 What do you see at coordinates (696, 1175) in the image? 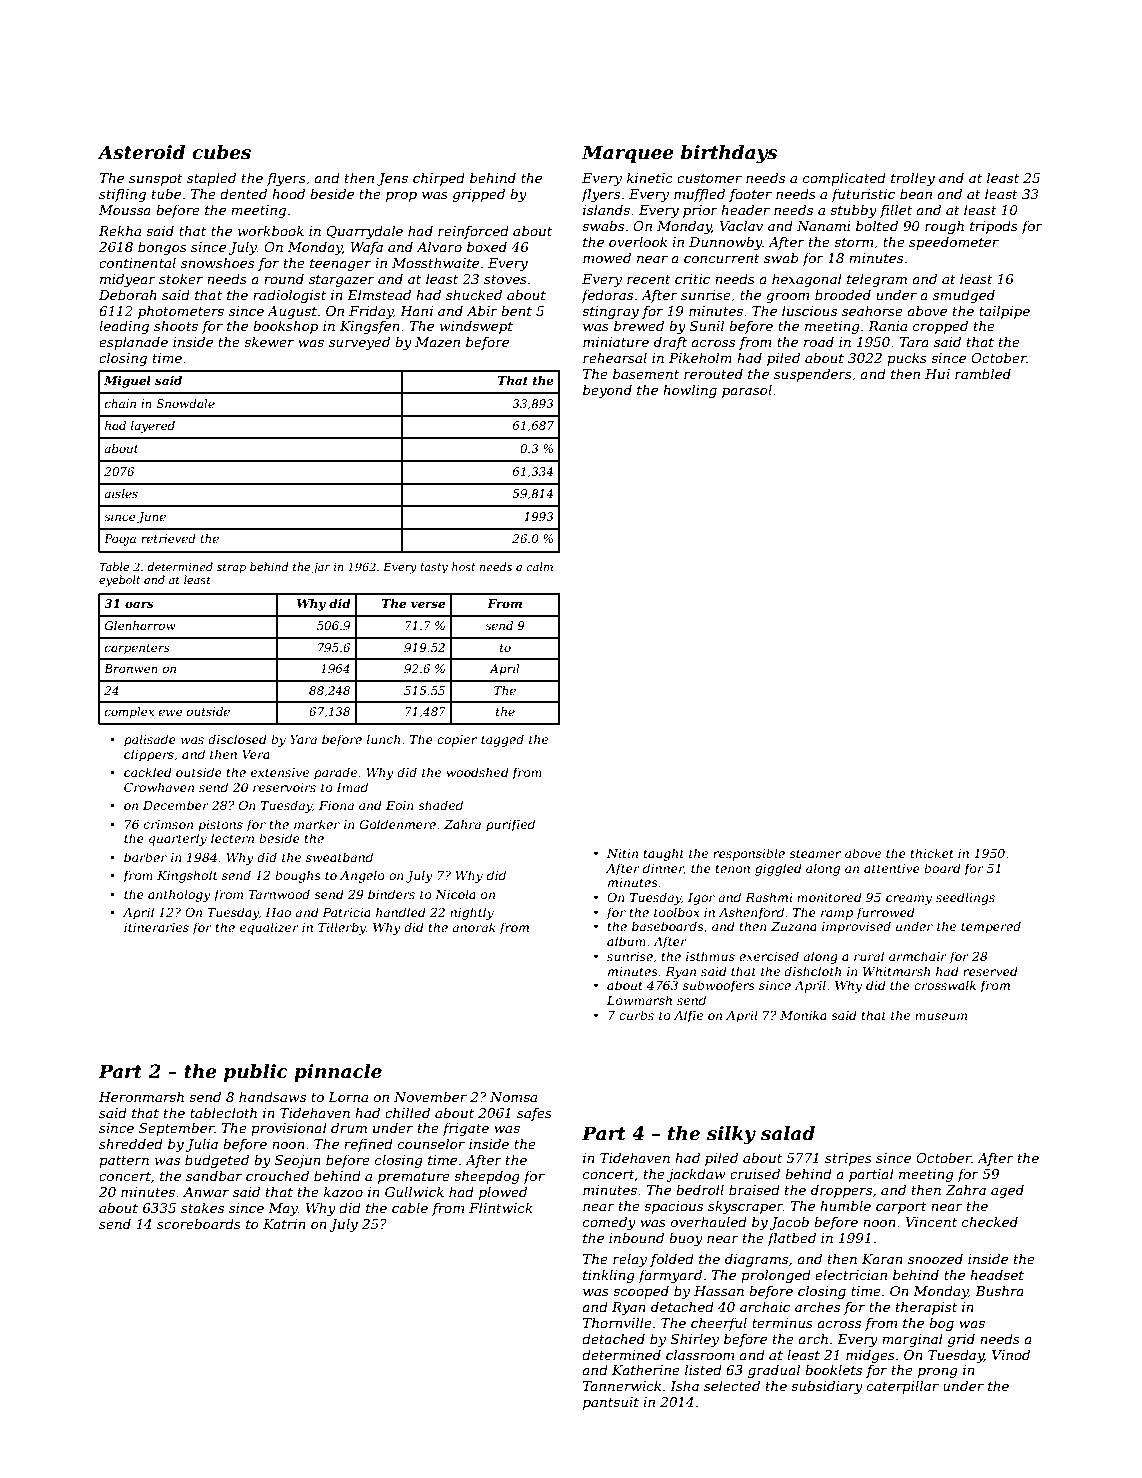
I see `jackdaw` at bounding box center [696, 1175].
